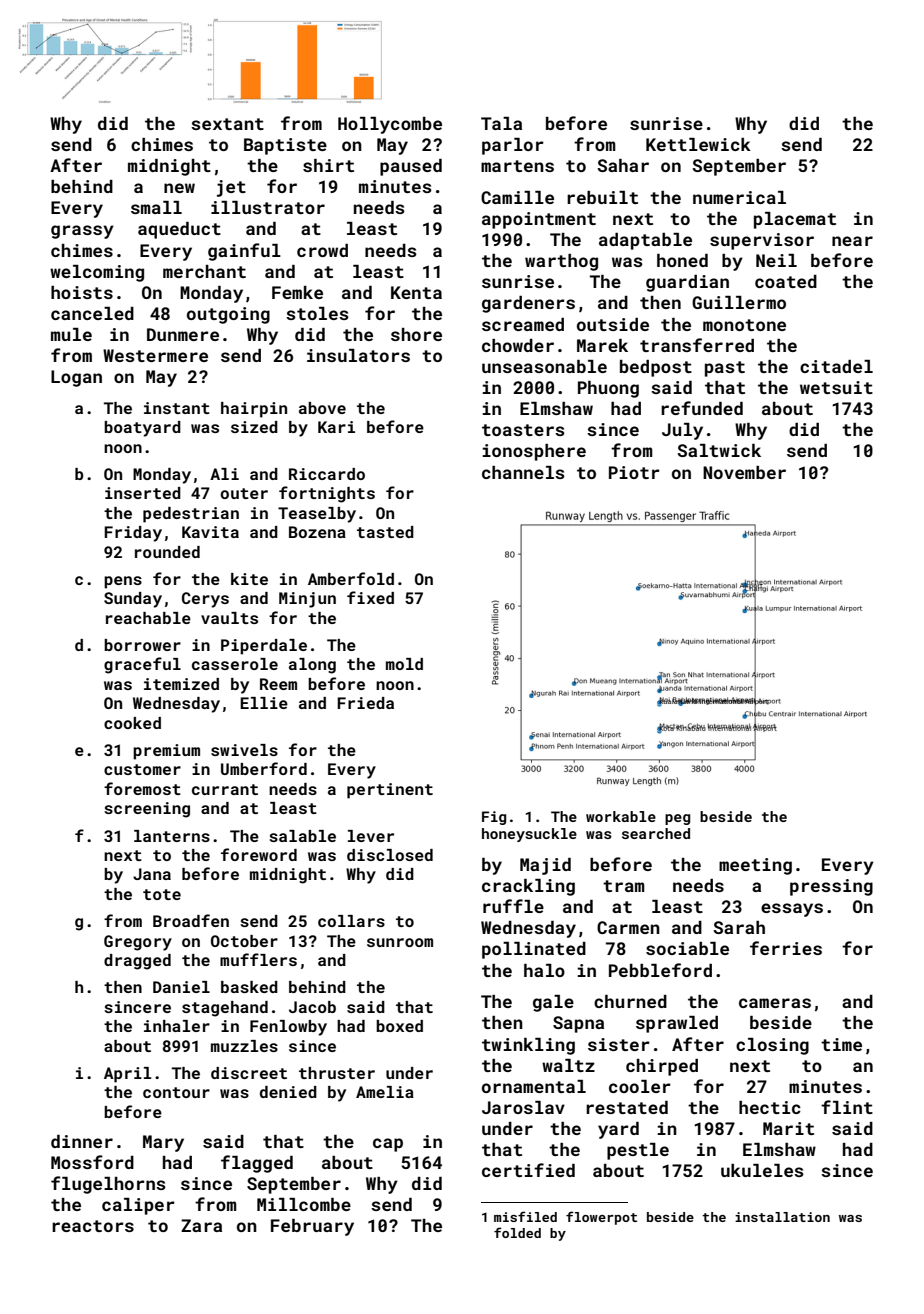 The image size is (924, 1314). I want to click on sextant, so click(227, 124).
